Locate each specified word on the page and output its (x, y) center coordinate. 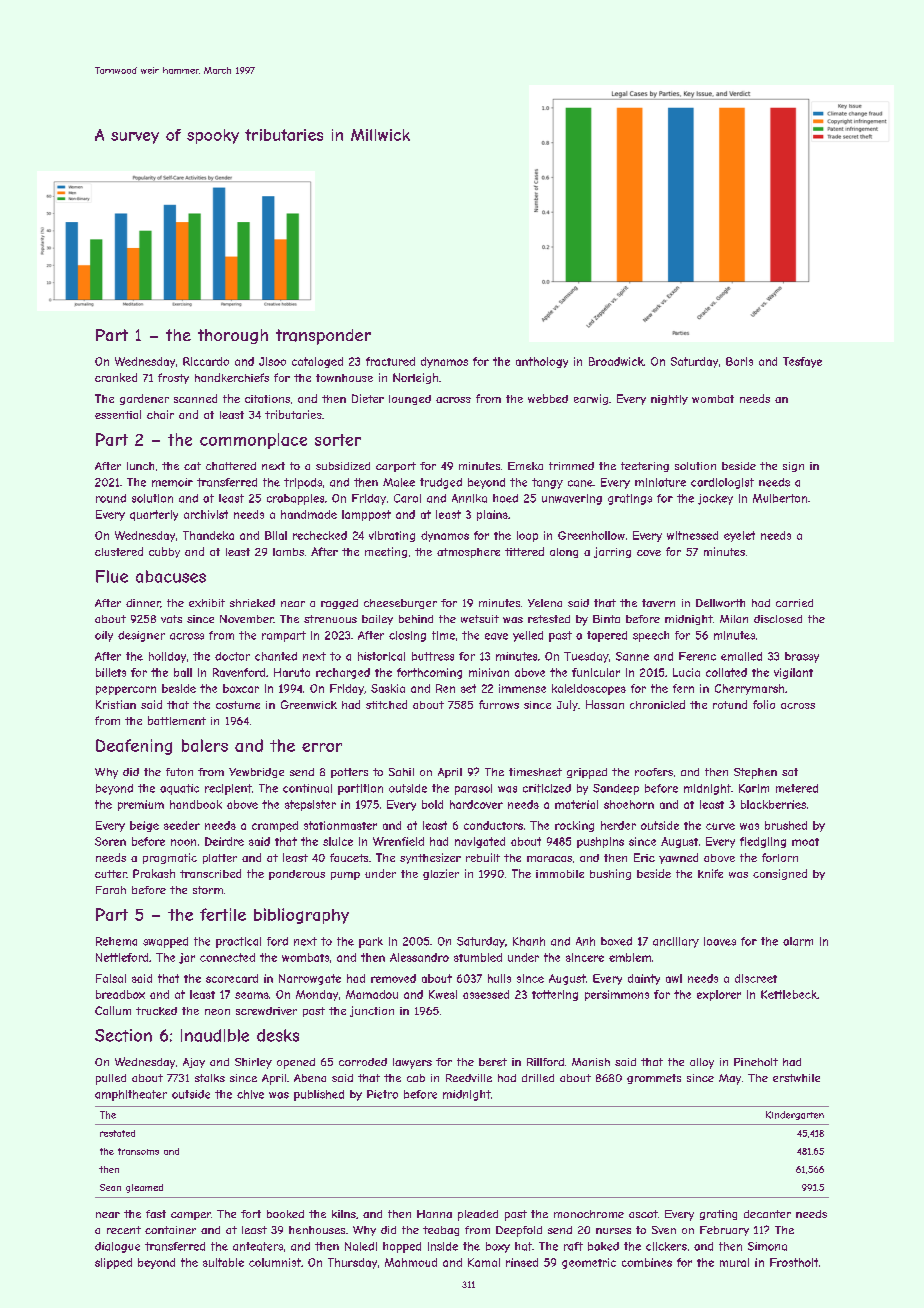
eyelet (739, 536)
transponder (323, 337)
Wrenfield (398, 841)
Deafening (134, 747)
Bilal (276, 535)
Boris (739, 361)
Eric (644, 857)
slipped (113, 1263)
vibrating (392, 536)
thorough (233, 336)
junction (372, 1011)
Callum (113, 1010)
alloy (702, 1063)
